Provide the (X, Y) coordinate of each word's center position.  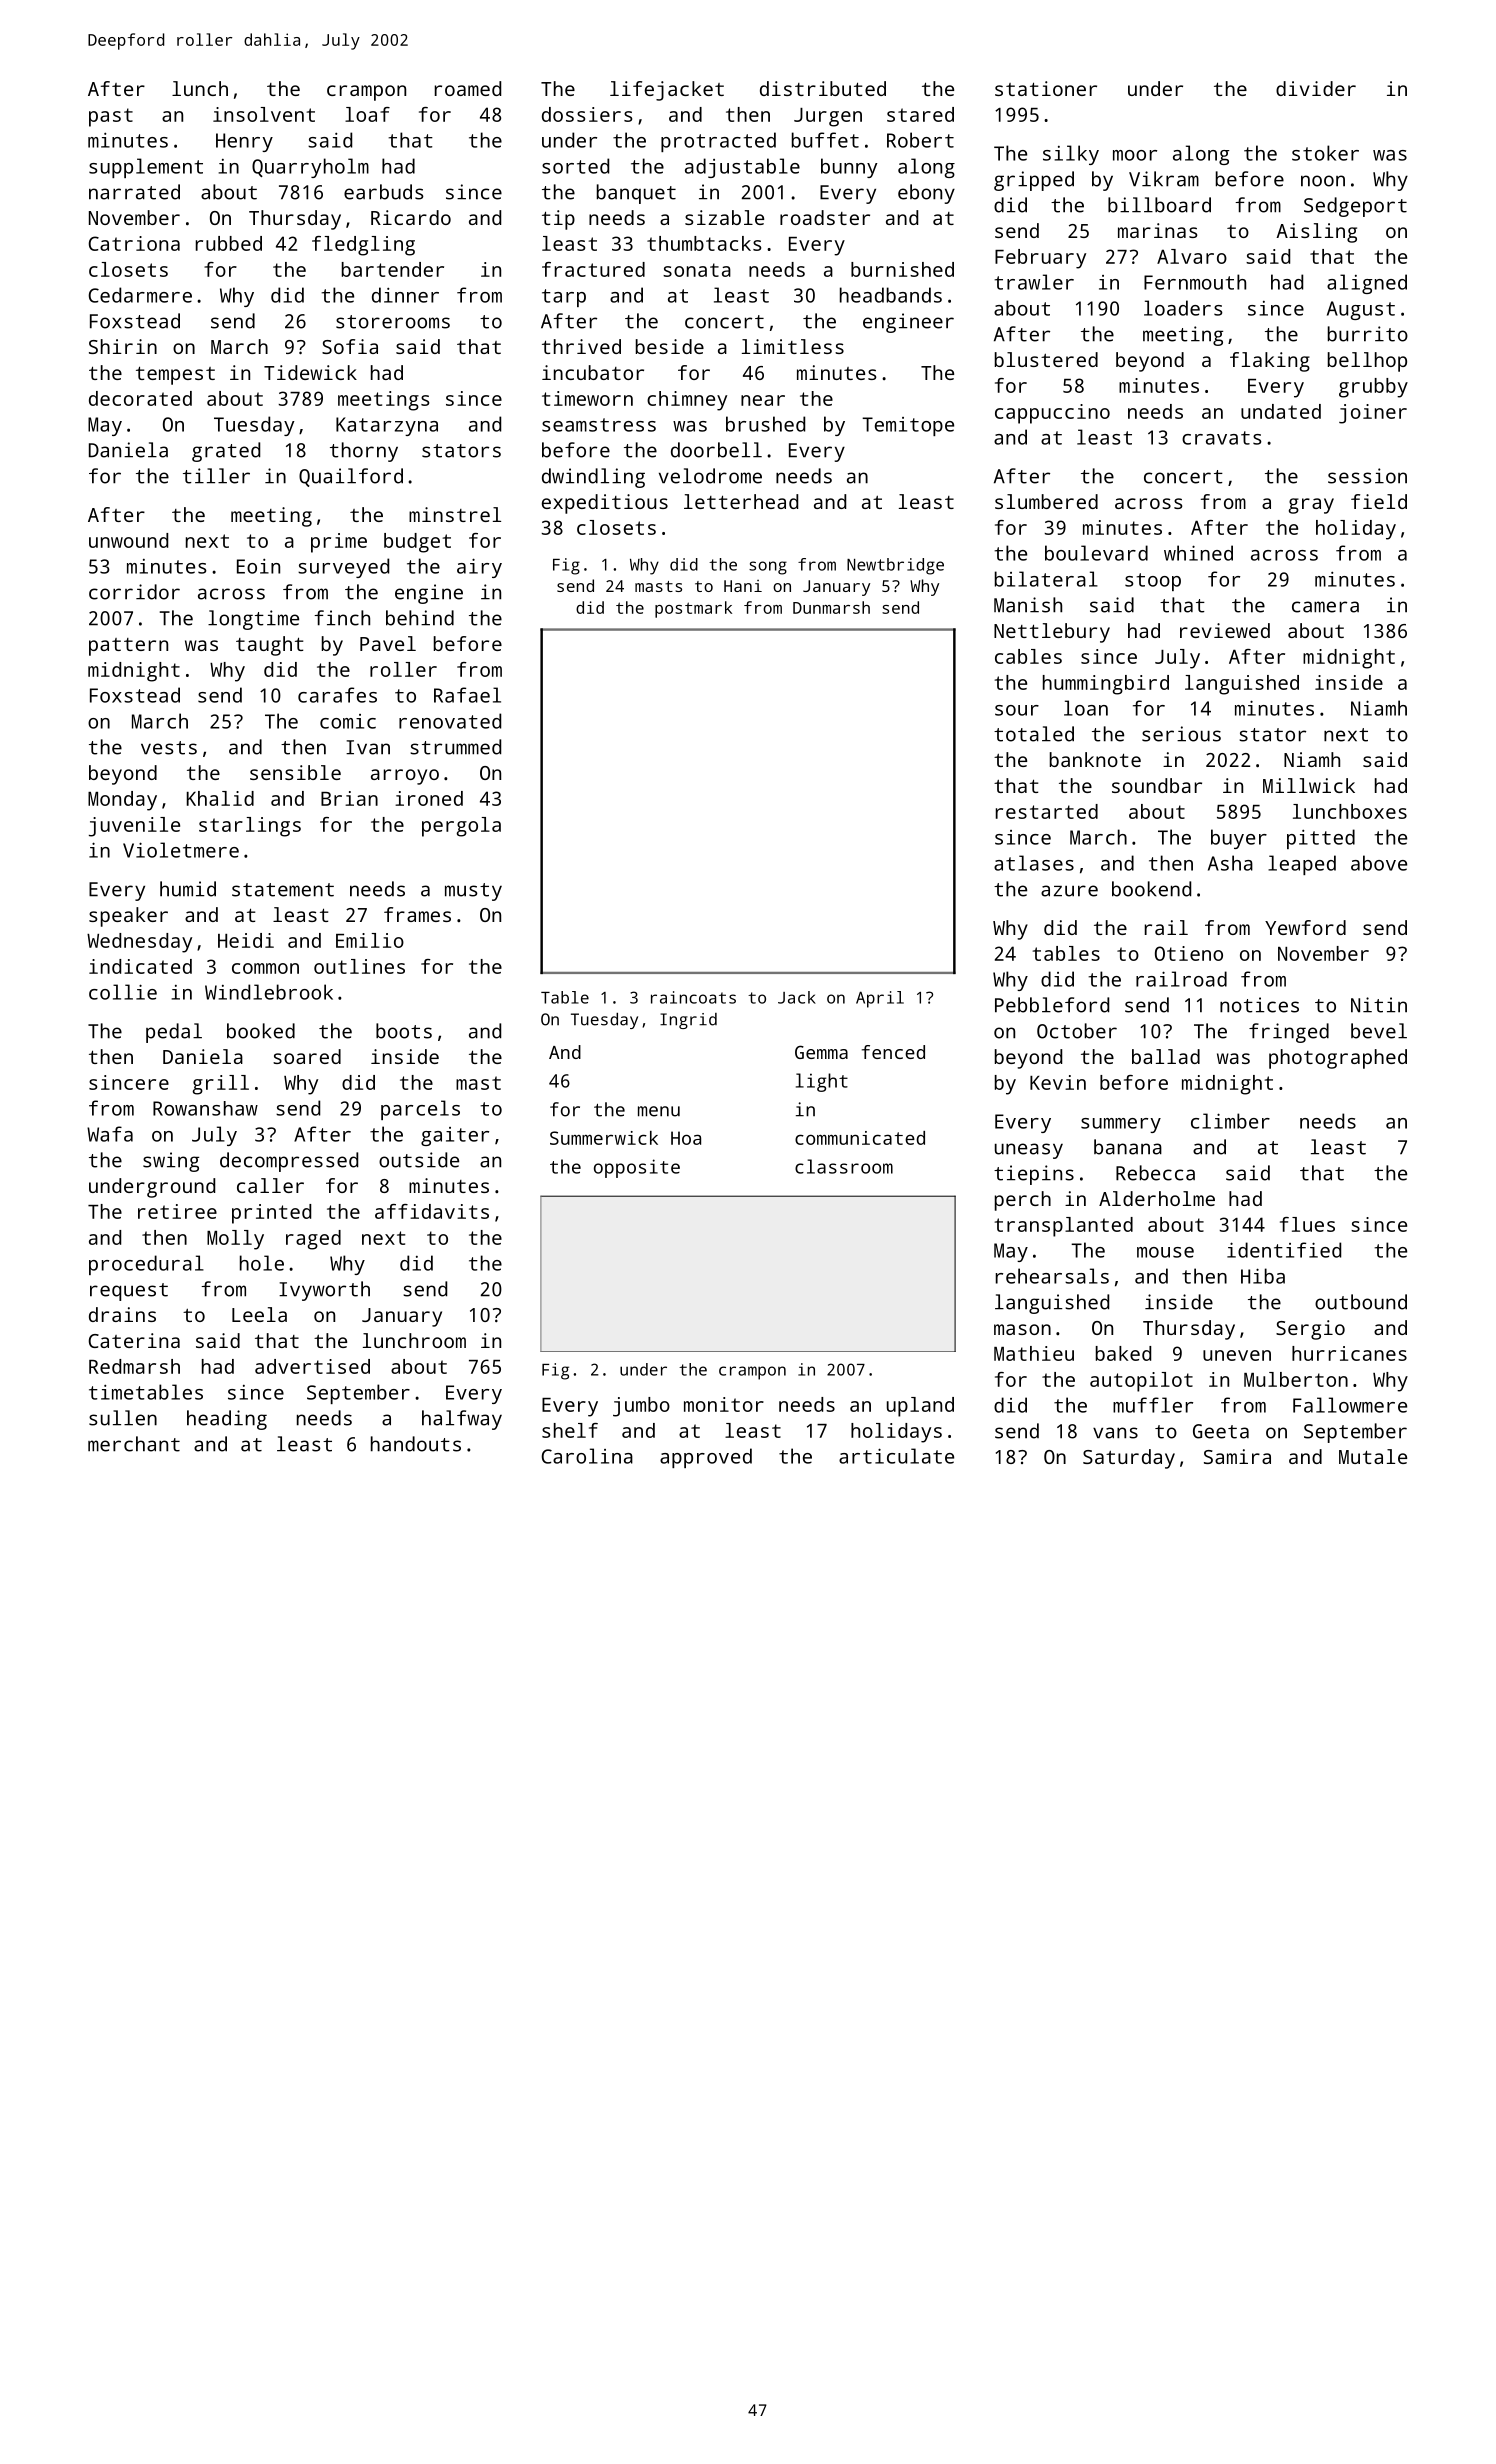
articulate (896, 1456)
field (1379, 501)
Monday (122, 801)
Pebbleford (1052, 1005)
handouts (416, 1444)
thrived (581, 346)
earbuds (384, 192)
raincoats (693, 997)
